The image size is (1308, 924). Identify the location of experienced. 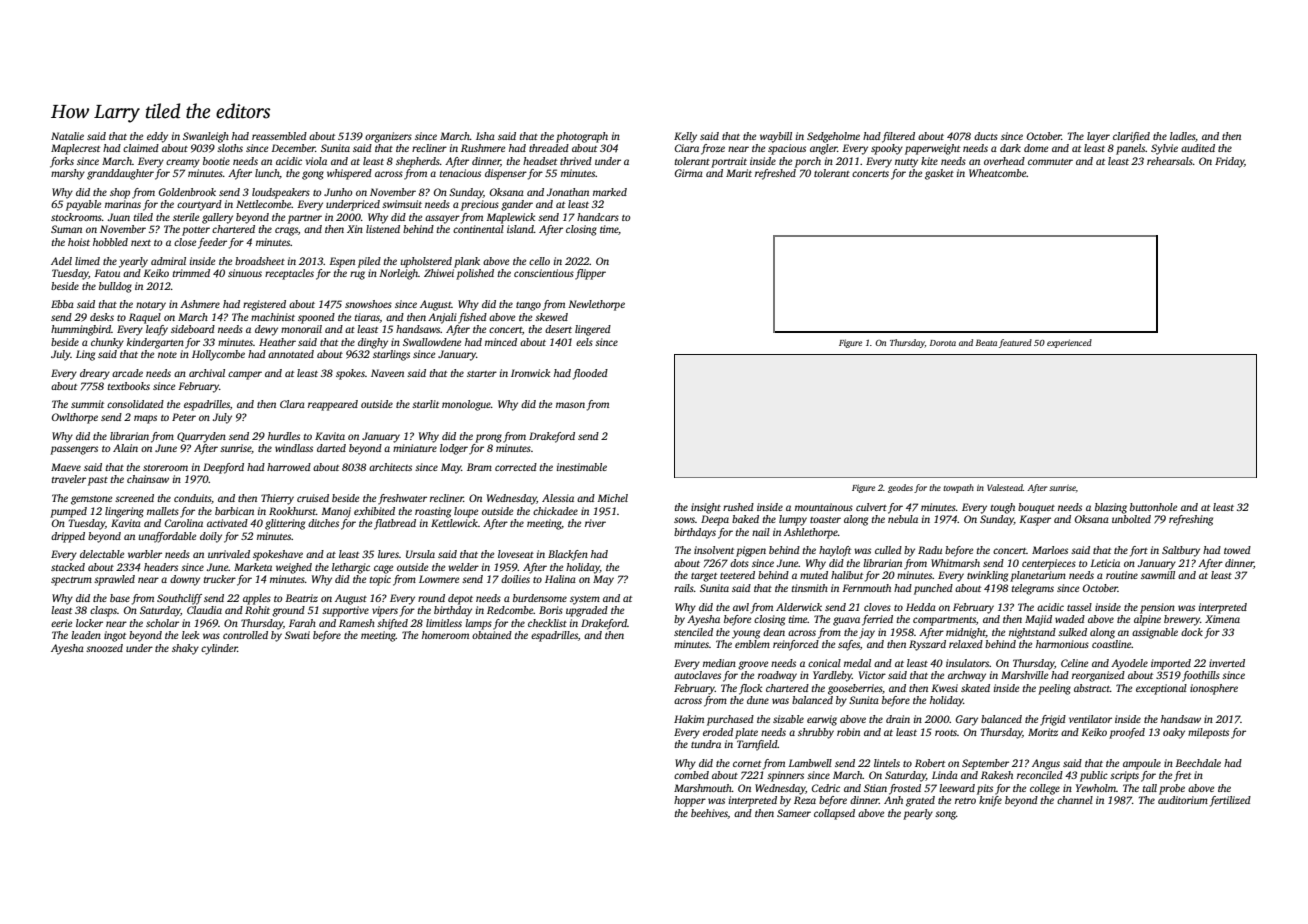
(1069, 343).
